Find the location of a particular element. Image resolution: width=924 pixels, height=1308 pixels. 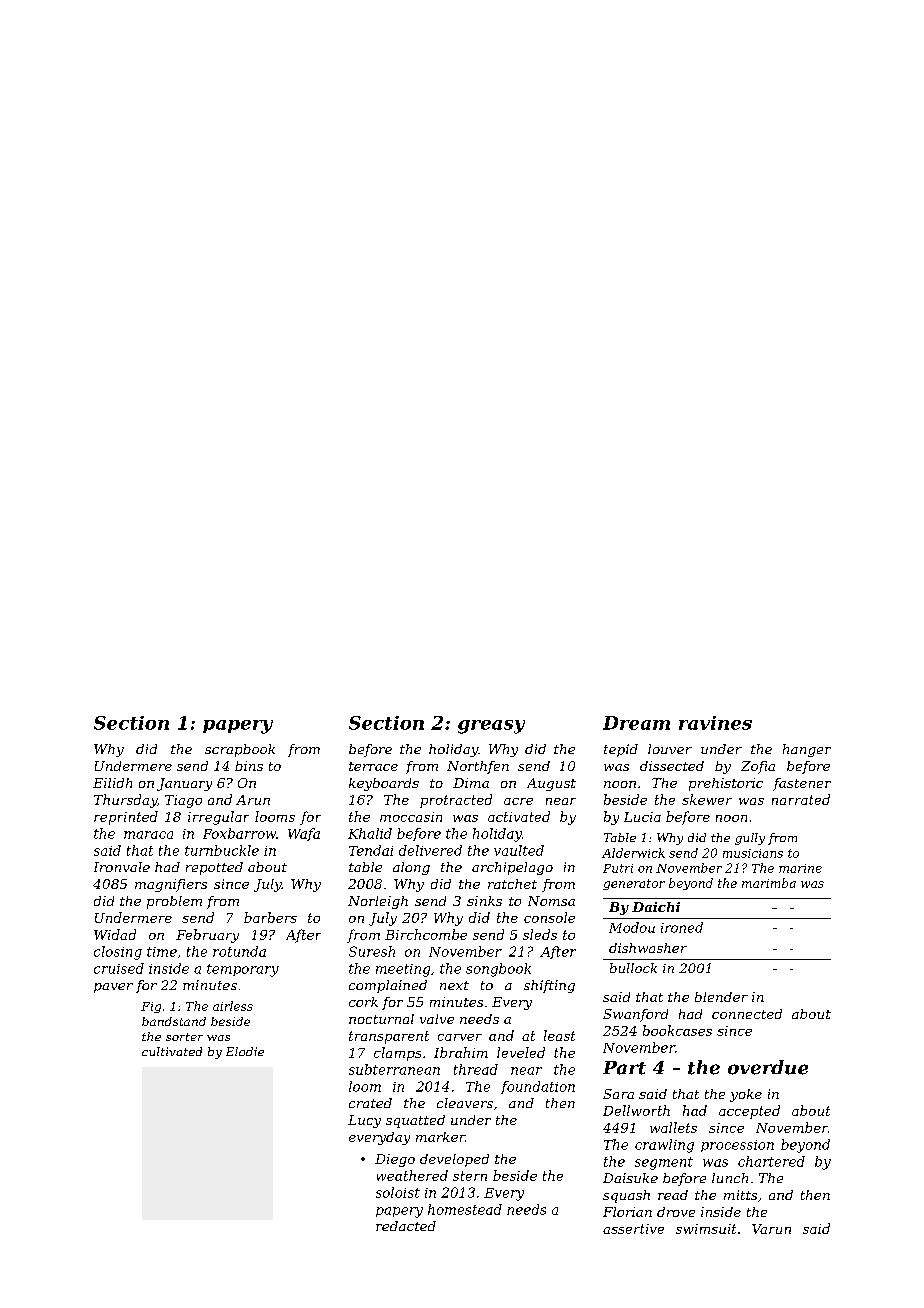

Lucy is located at coordinates (364, 1121).
